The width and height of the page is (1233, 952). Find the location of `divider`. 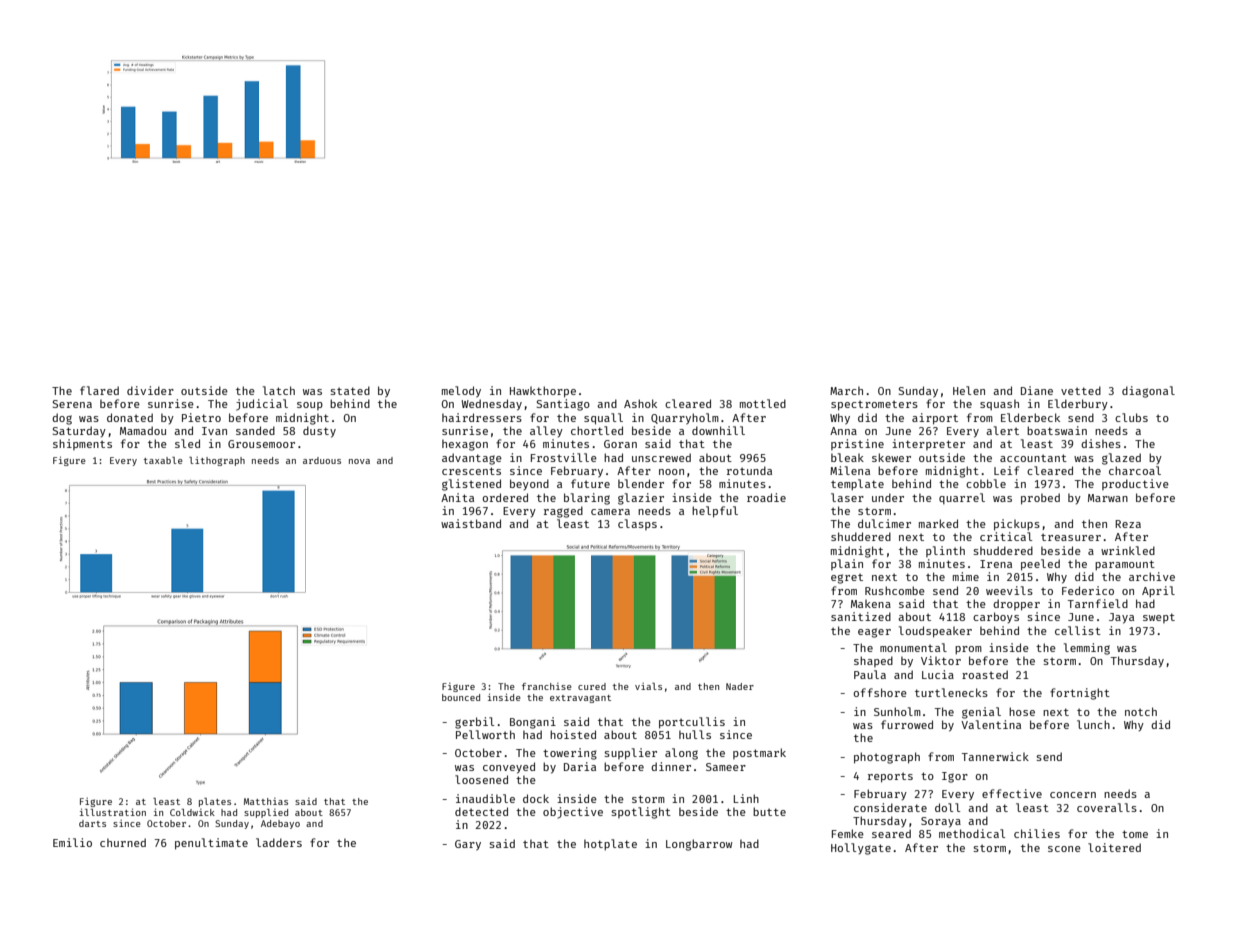

divider is located at coordinates (150, 390).
